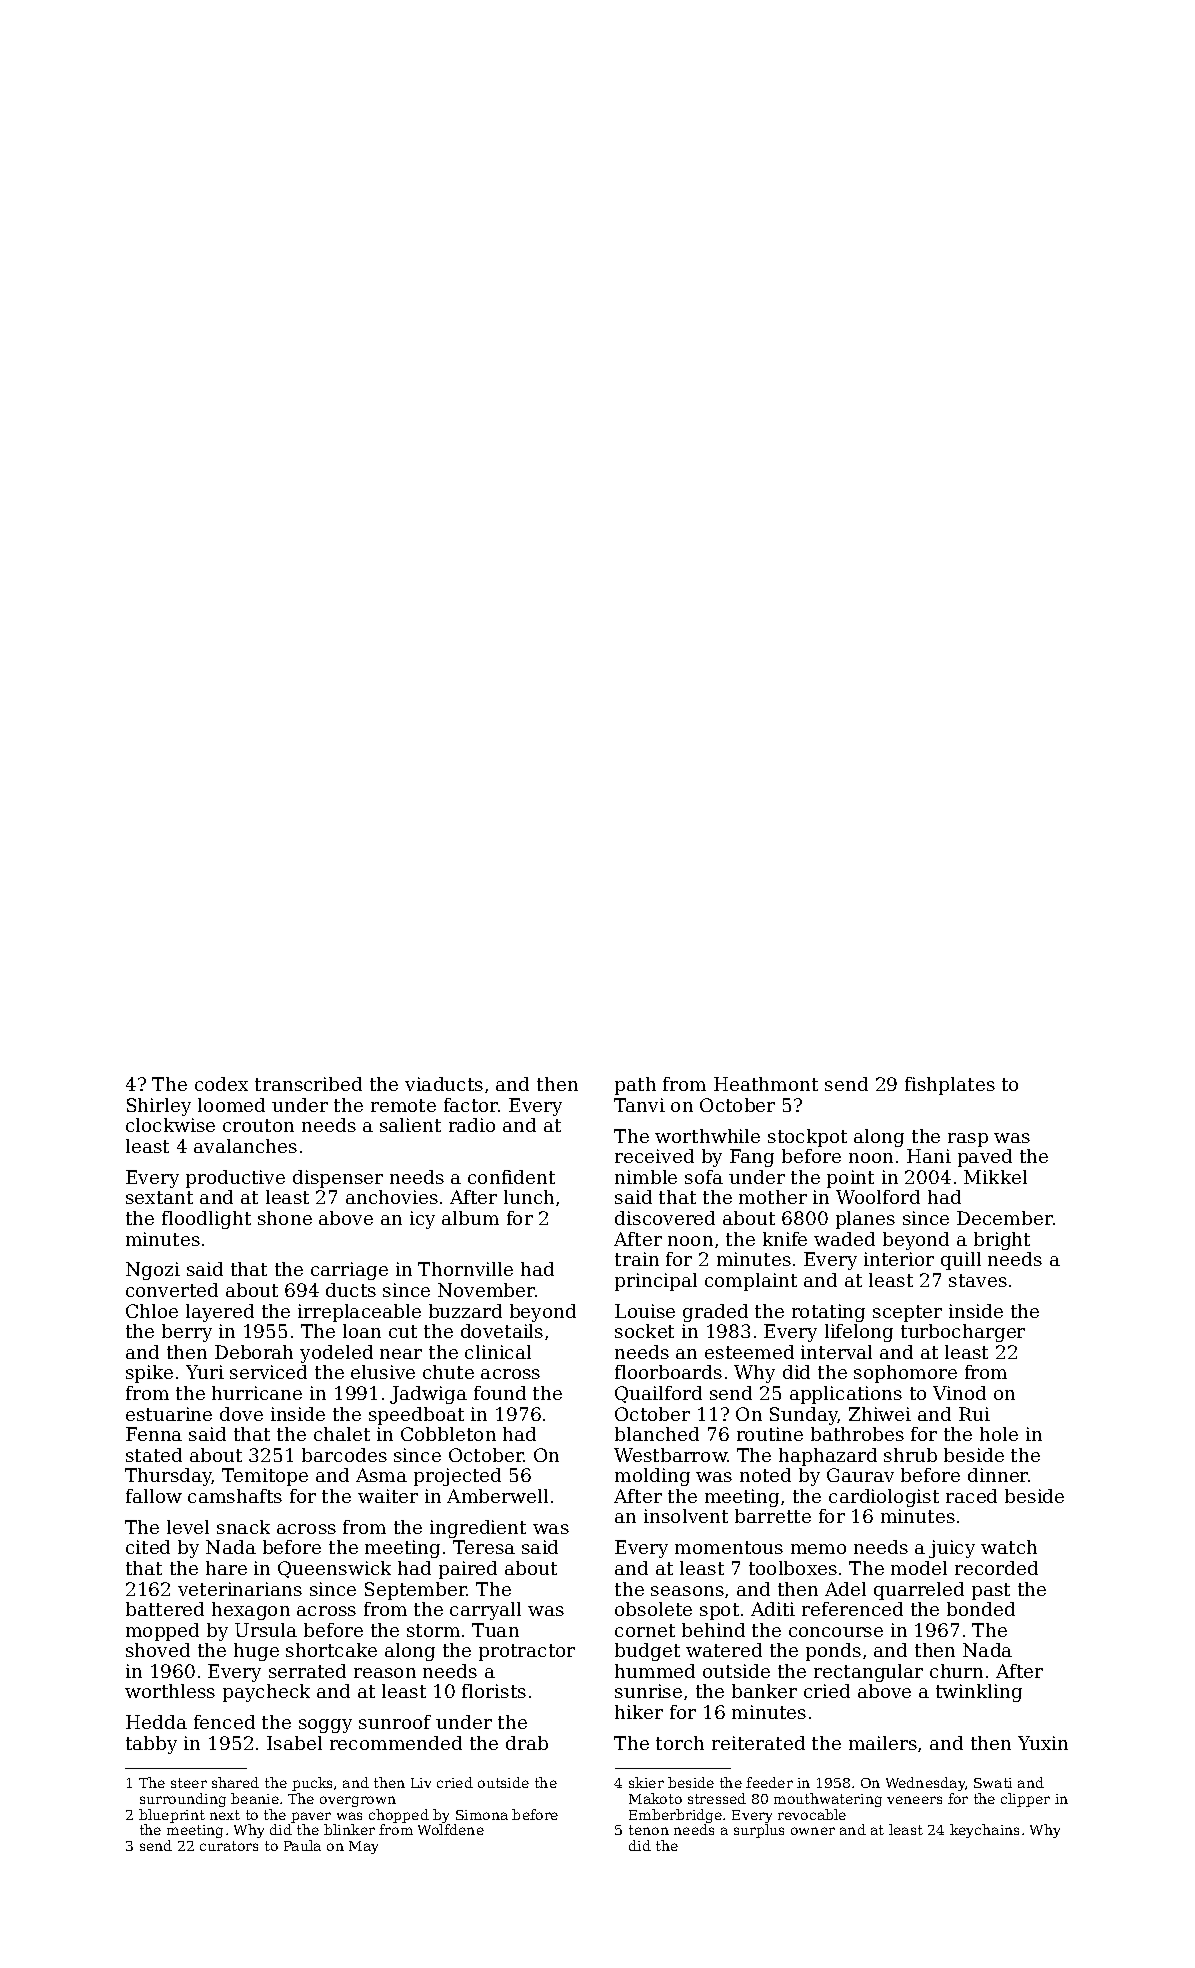 This screenshot has height=1968, width=1195. I want to click on blueprint, so click(172, 1816).
